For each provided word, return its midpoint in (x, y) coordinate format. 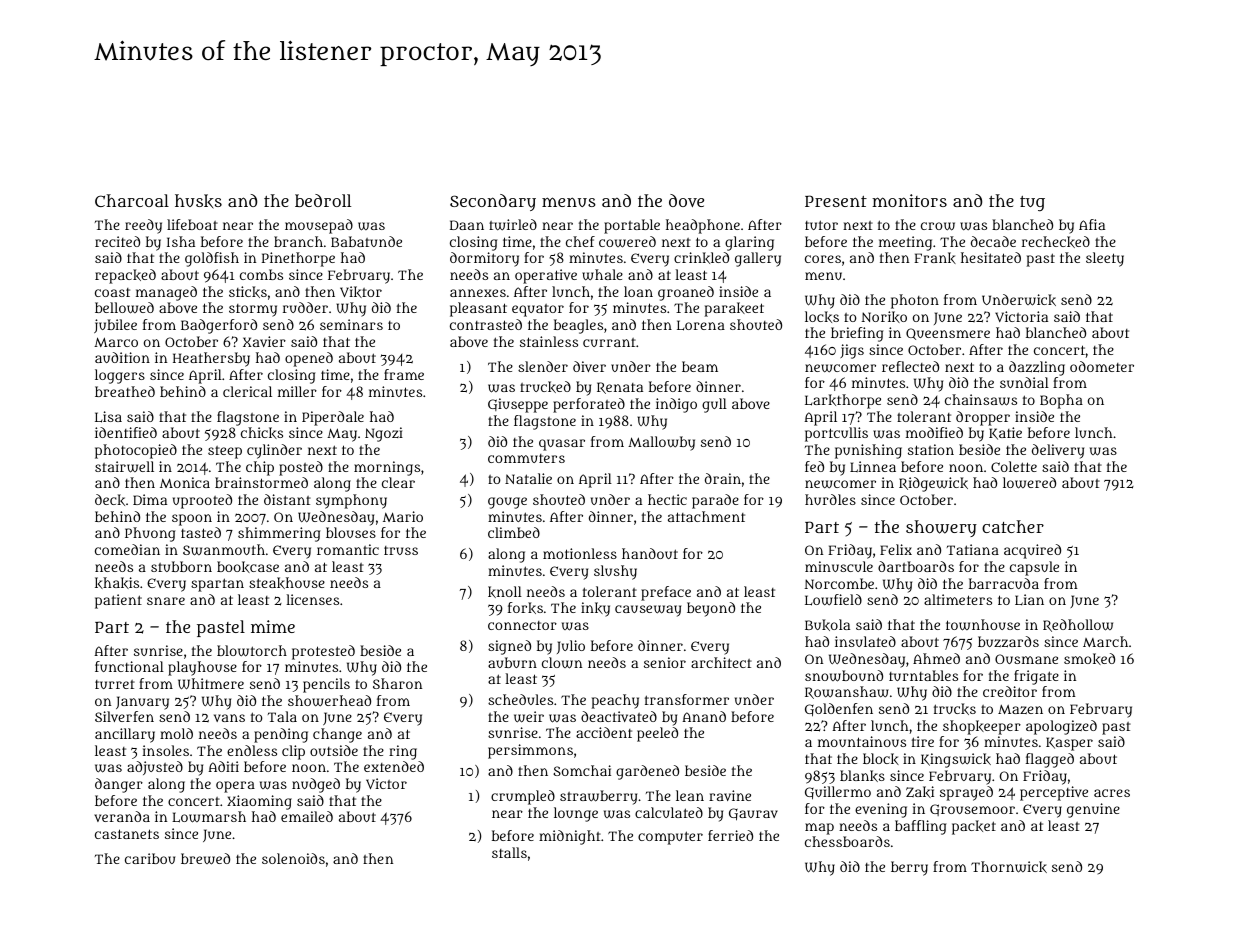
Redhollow (1078, 625)
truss (401, 550)
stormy (253, 310)
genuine (1093, 810)
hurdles (830, 499)
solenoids (293, 858)
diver (589, 366)
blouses (351, 532)
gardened (647, 772)
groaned (686, 293)
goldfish (212, 259)
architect (721, 662)
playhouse (202, 668)
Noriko (884, 317)
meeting (905, 243)
